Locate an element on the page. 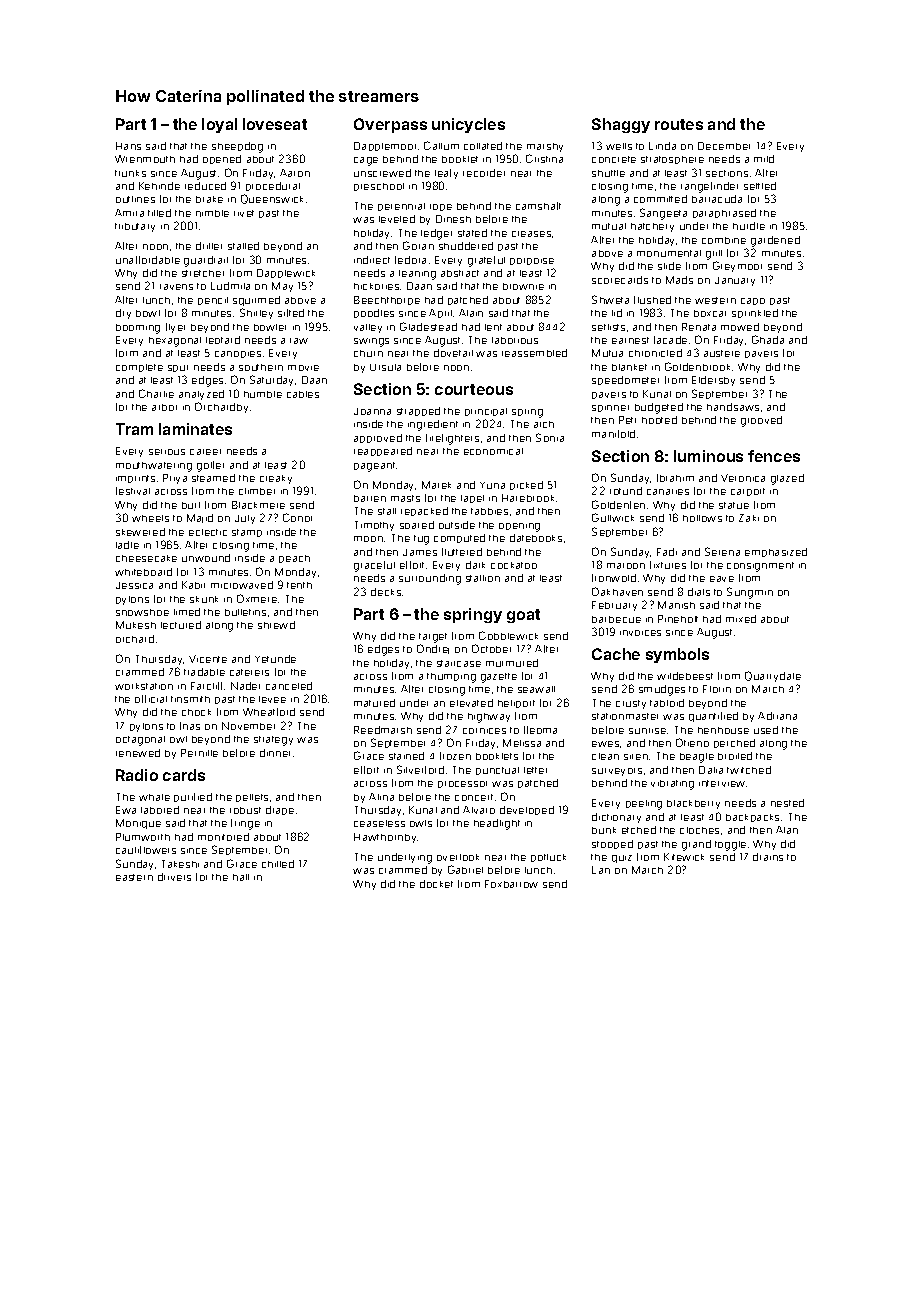 The width and height of the document is (924, 1308). loveseat is located at coordinates (275, 124).
